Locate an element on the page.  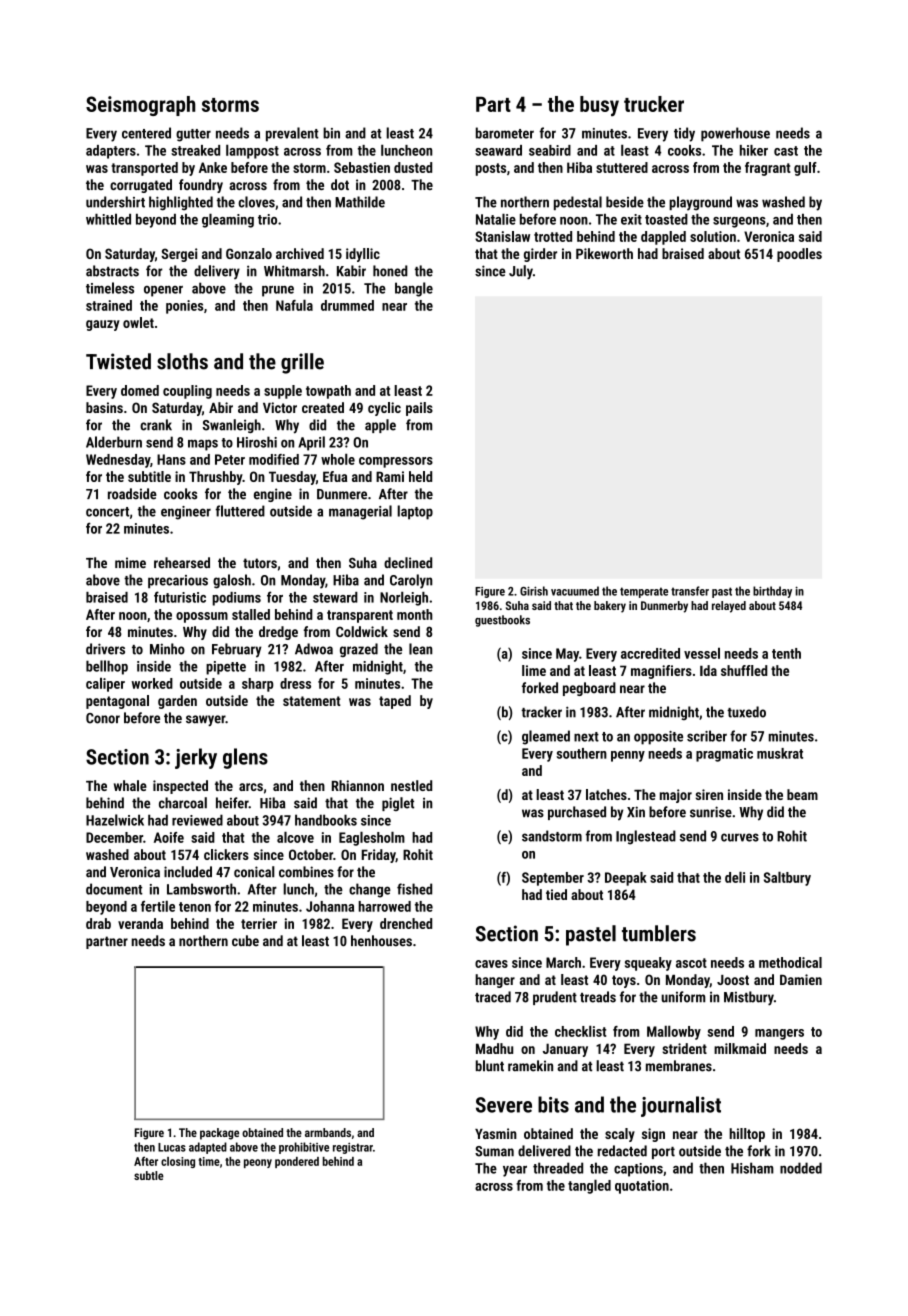
cyclic is located at coordinates (384, 409).
